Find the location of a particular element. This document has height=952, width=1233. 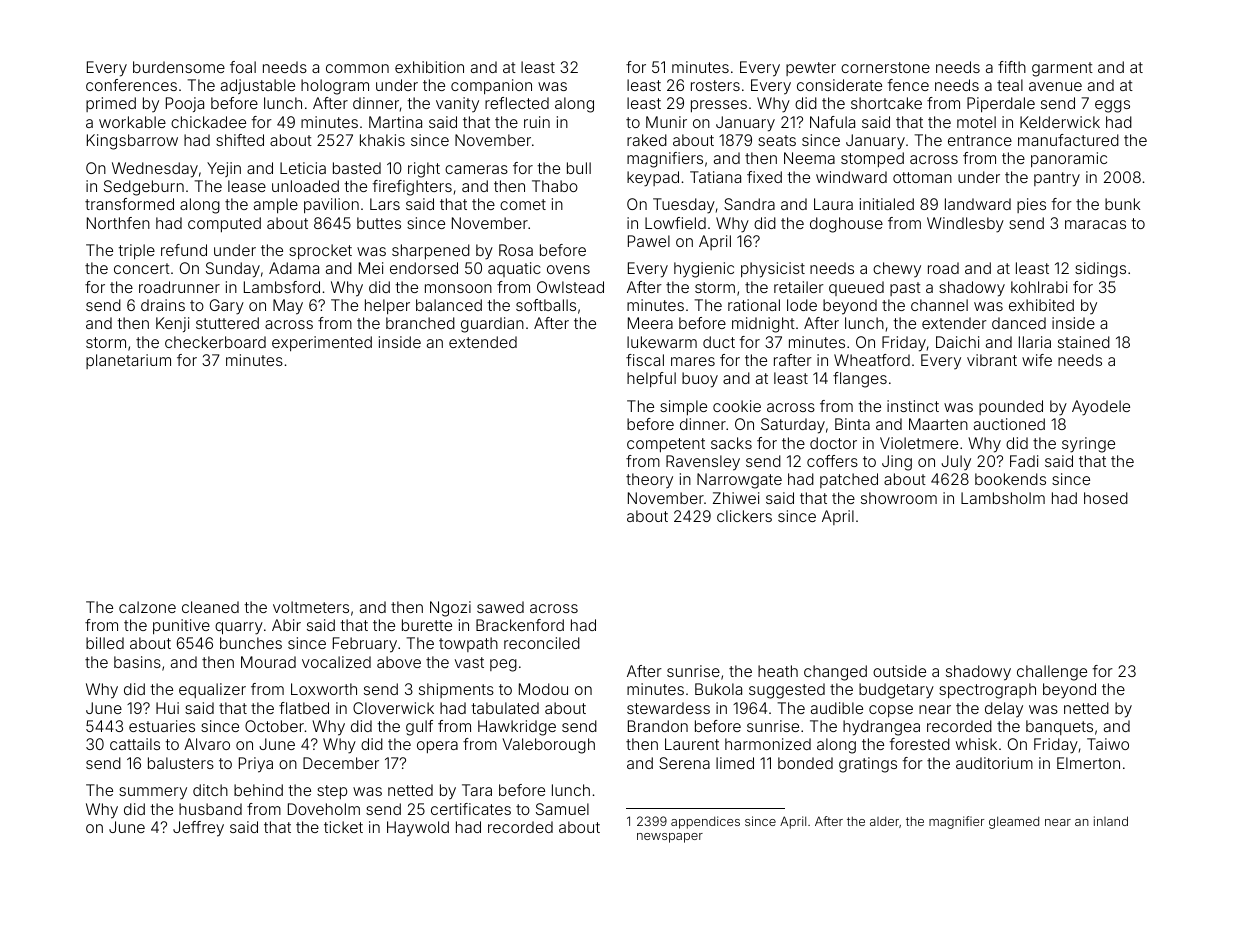

Sedgeburn is located at coordinates (144, 188).
